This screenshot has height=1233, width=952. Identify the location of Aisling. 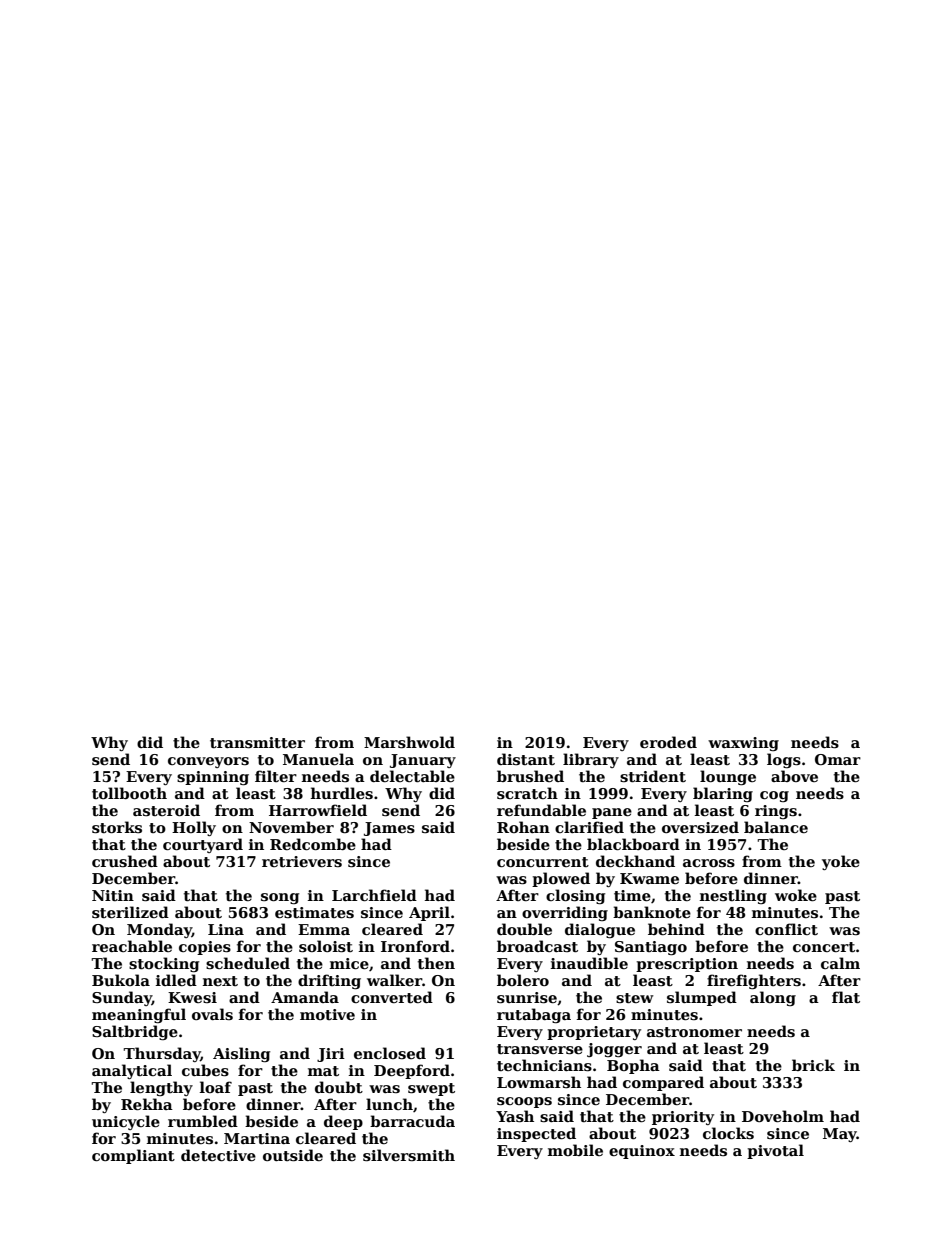
(241, 1054).
